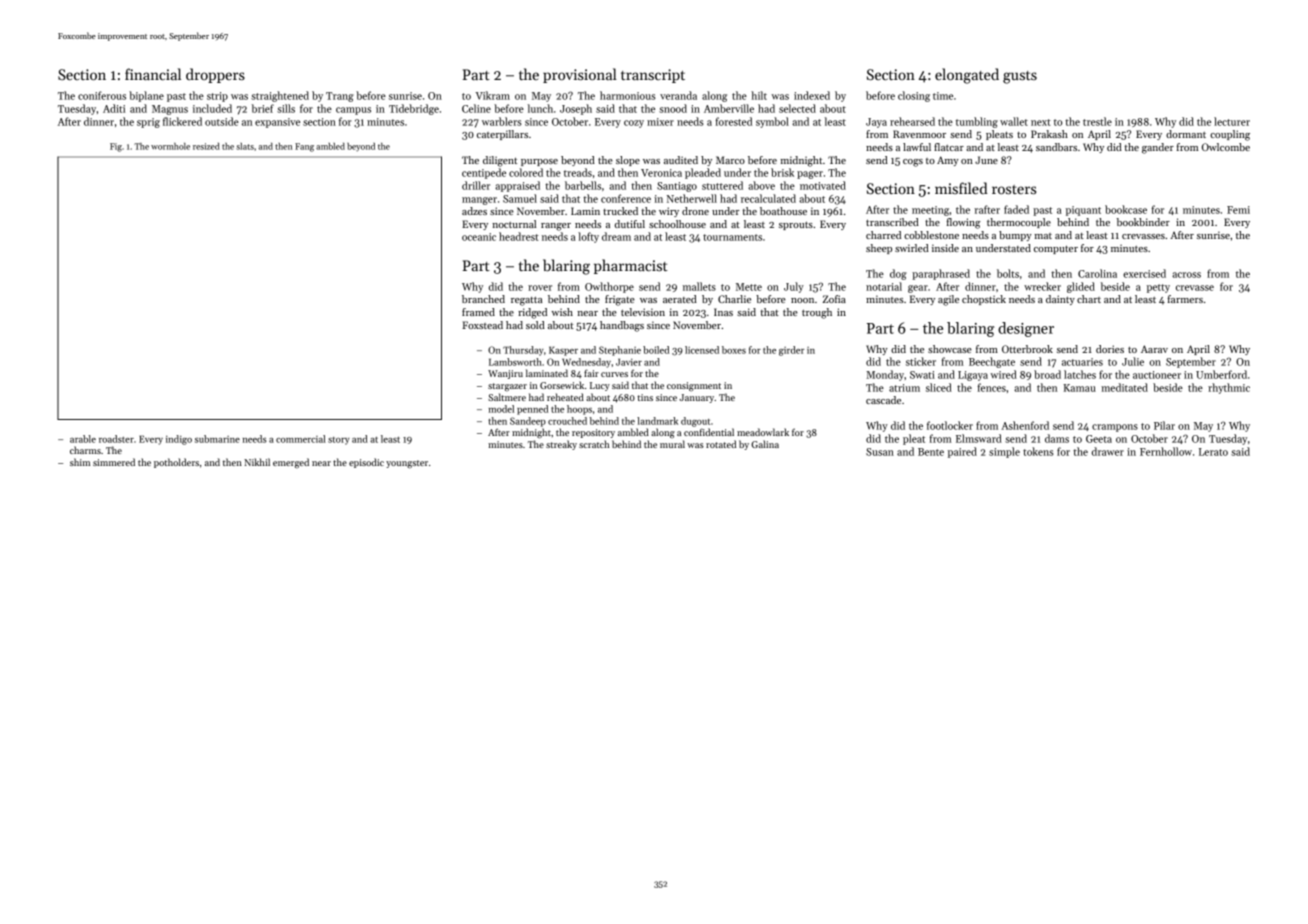  What do you see at coordinates (505, 374) in the screenshot?
I see `Wanjiru` at bounding box center [505, 374].
